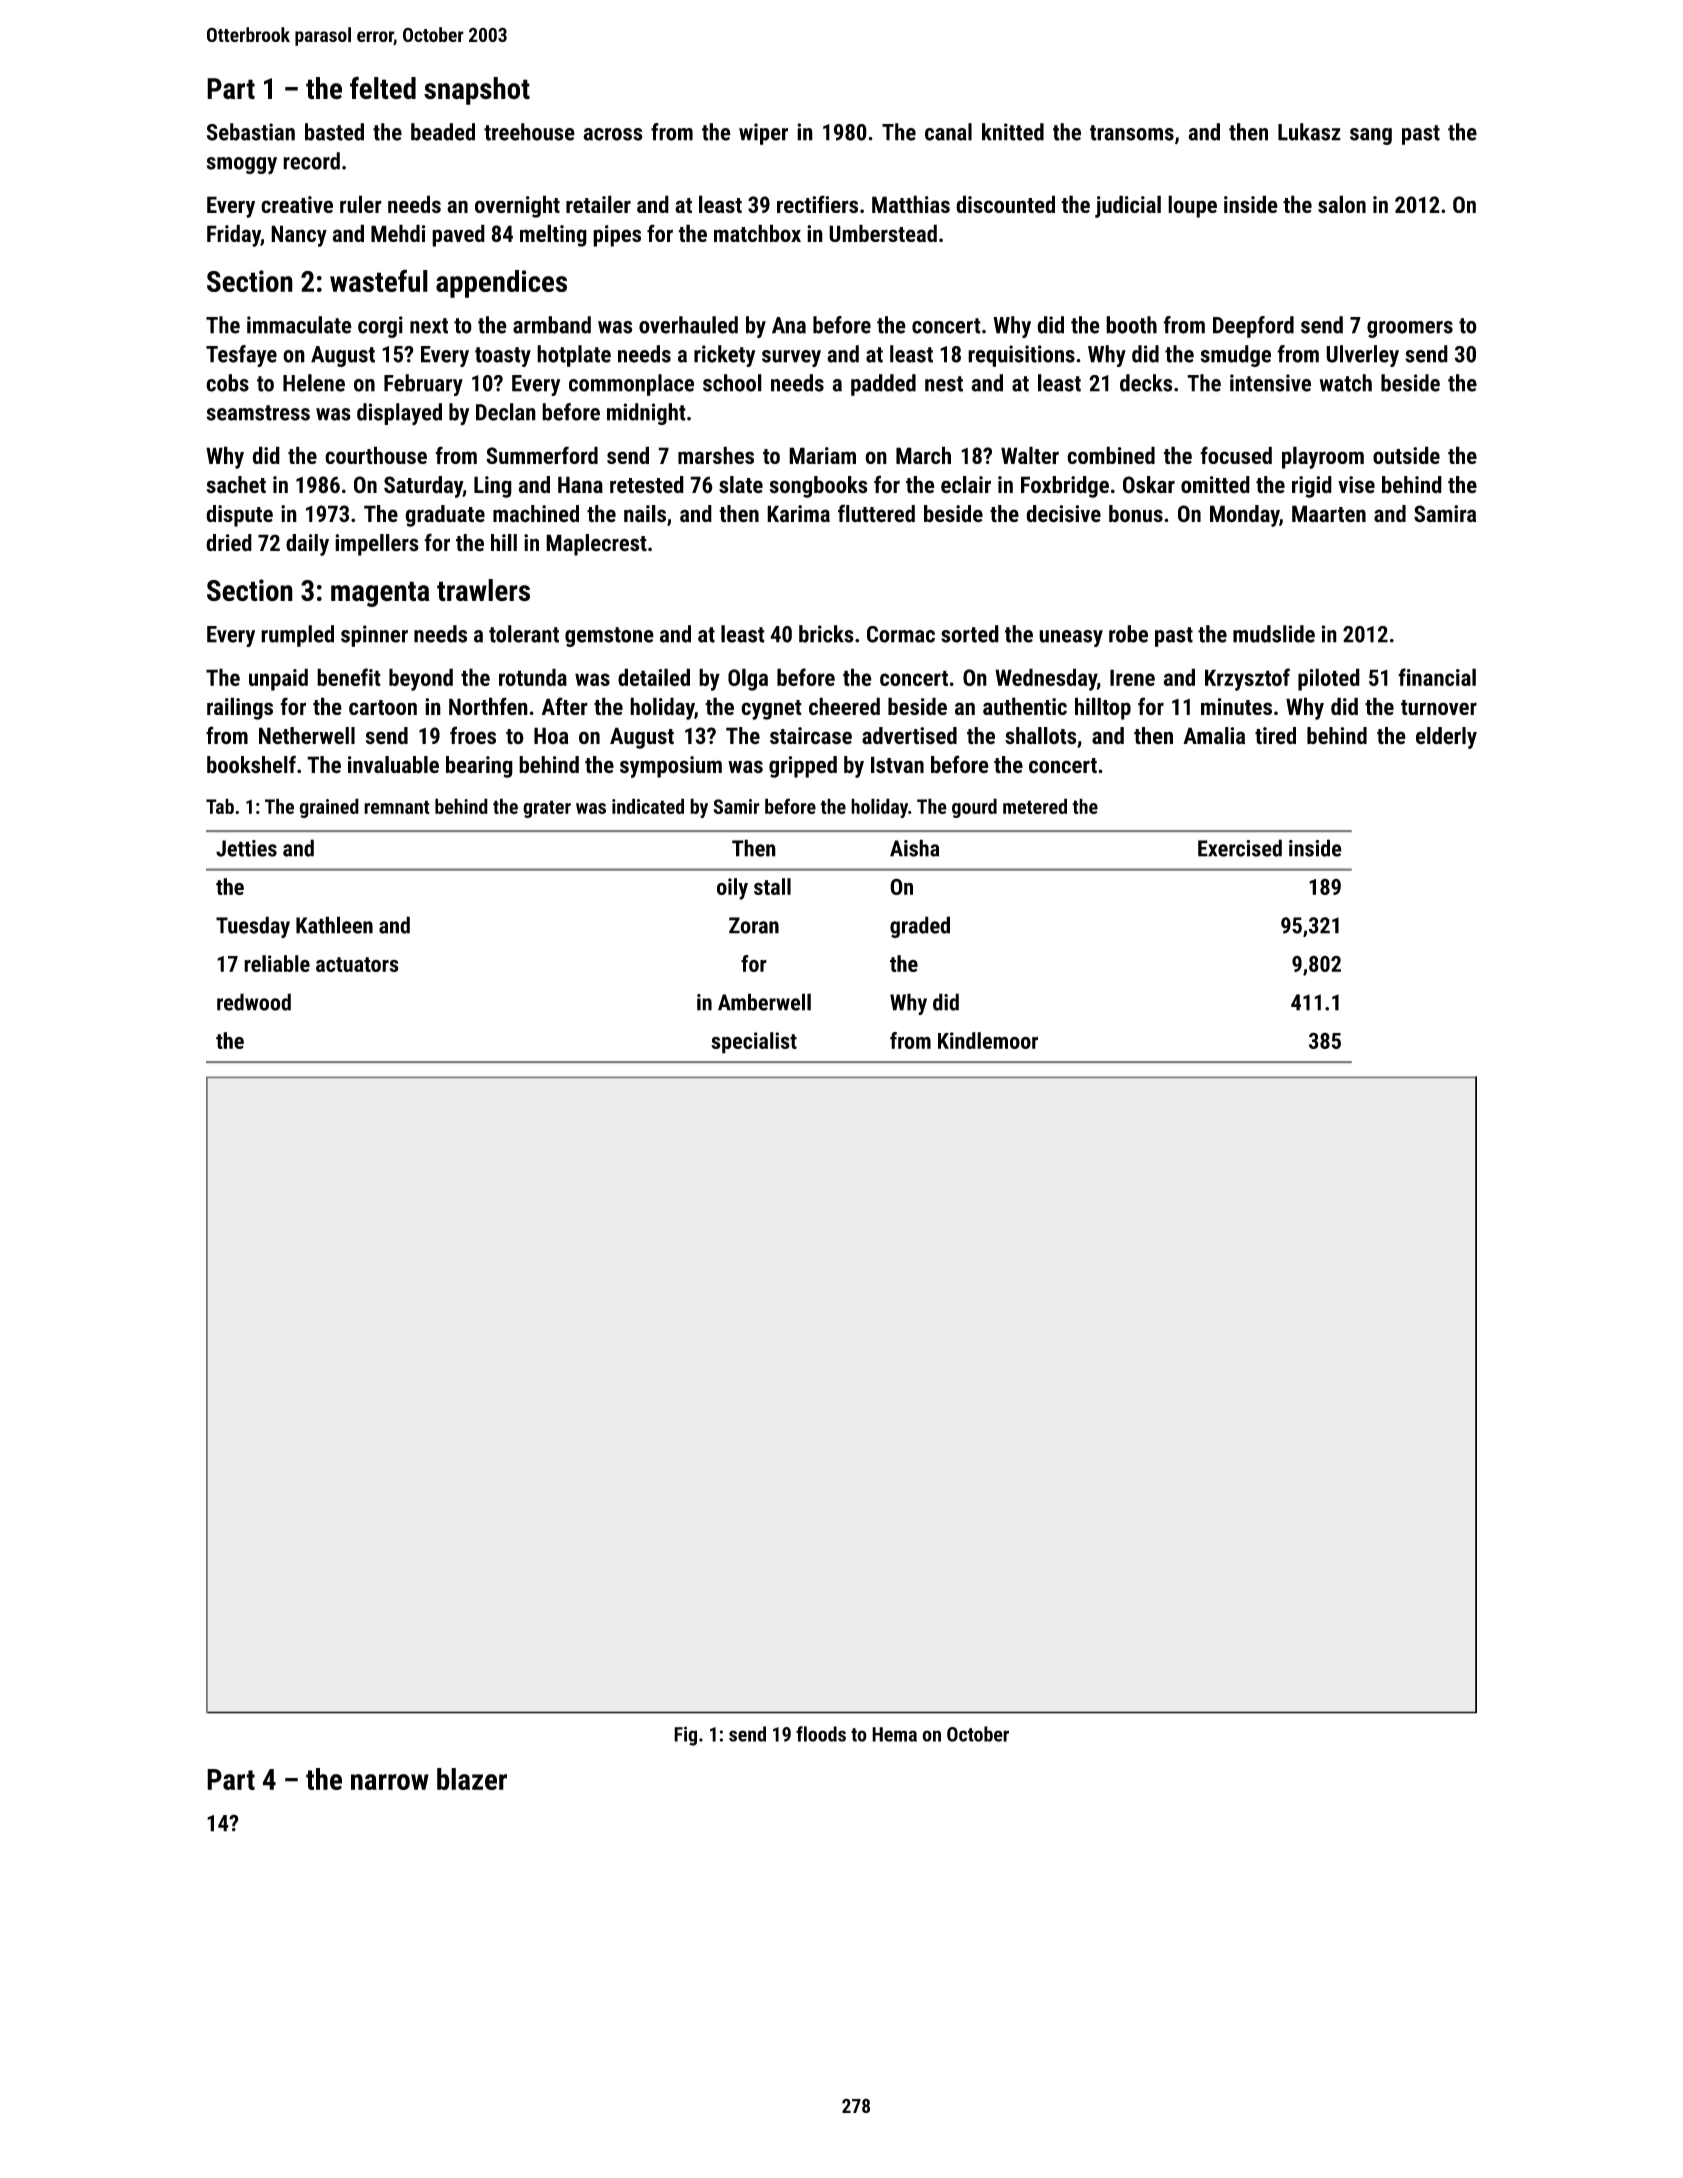  Describe the element at coordinates (254, 1002) in the page. I see `redwood` at that location.
